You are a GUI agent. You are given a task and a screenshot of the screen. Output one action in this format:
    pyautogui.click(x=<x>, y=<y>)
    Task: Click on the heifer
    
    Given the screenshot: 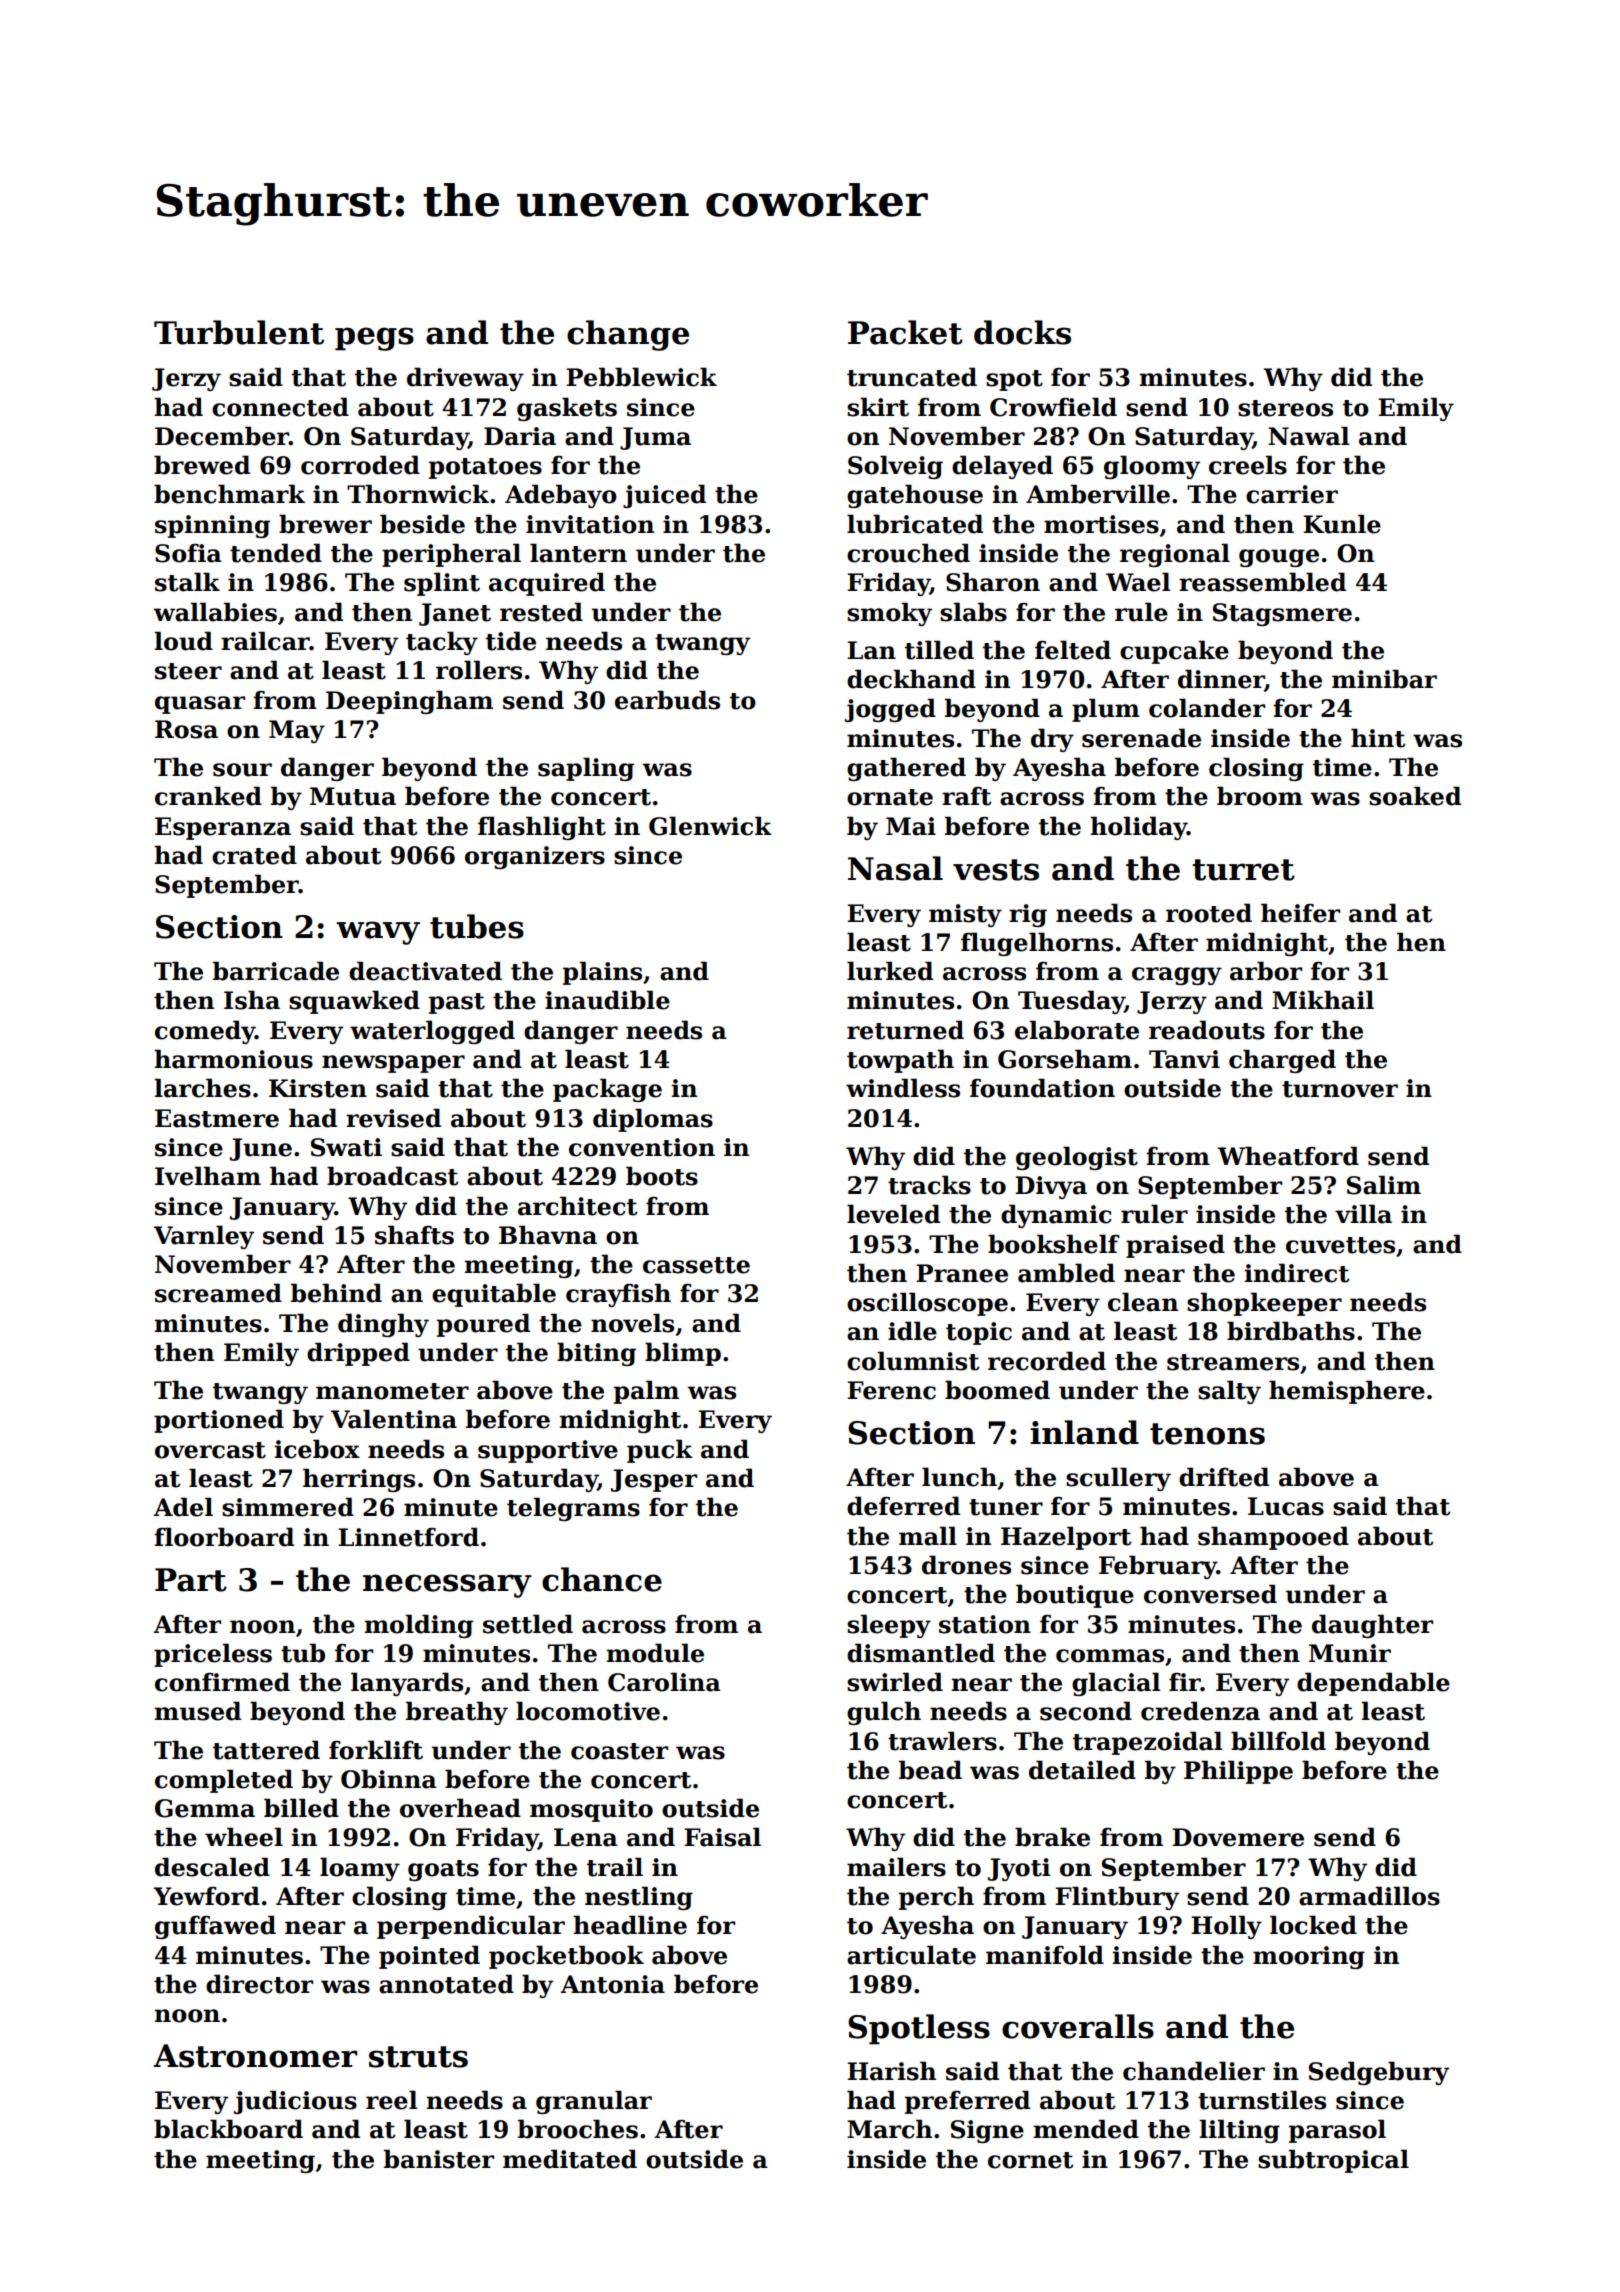 What is the action you would take?
    pyautogui.click(x=1300, y=913)
